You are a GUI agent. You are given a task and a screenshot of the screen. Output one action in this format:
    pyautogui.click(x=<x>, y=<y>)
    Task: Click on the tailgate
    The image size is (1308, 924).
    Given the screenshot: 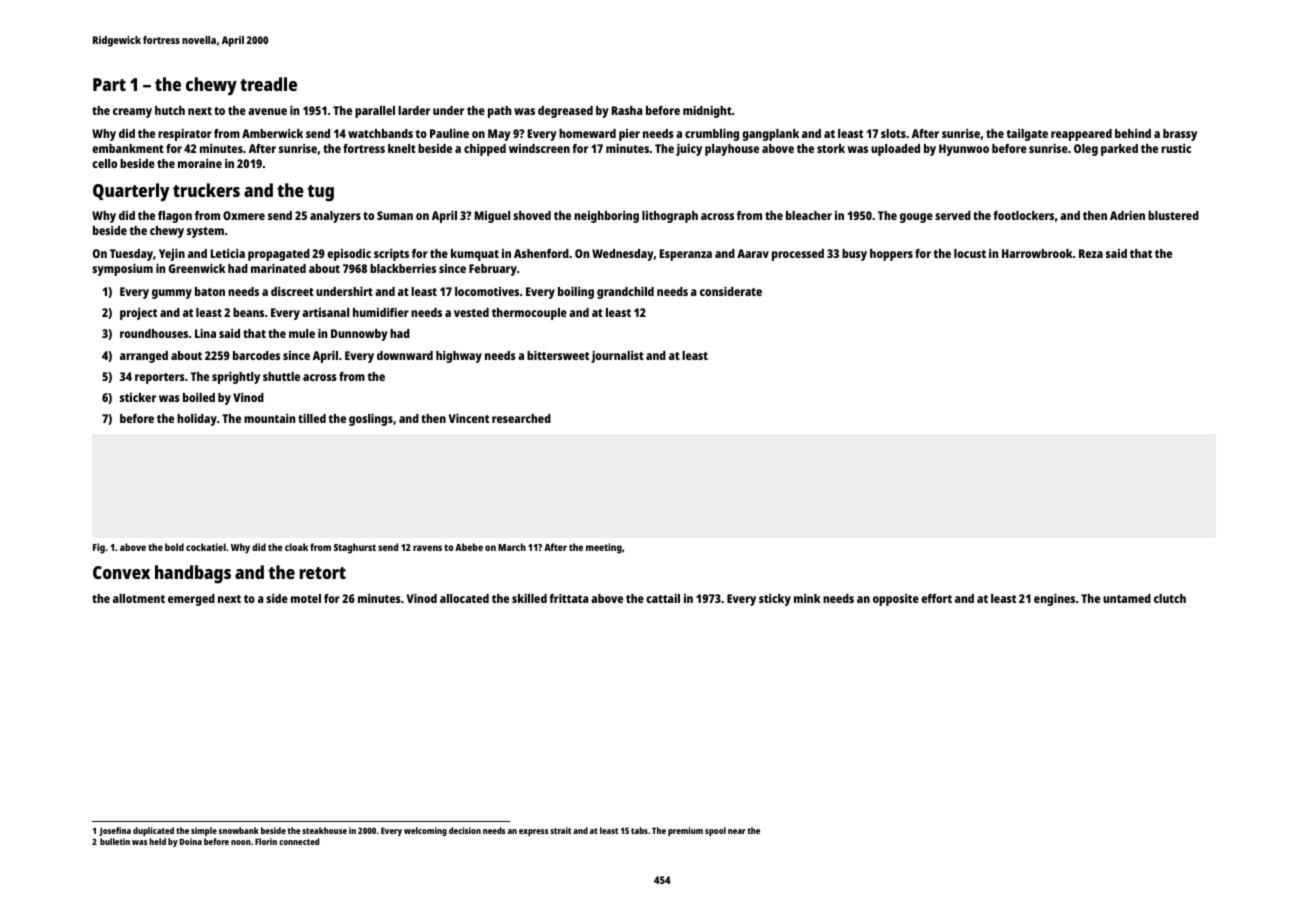 What is the action you would take?
    pyautogui.click(x=1027, y=135)
